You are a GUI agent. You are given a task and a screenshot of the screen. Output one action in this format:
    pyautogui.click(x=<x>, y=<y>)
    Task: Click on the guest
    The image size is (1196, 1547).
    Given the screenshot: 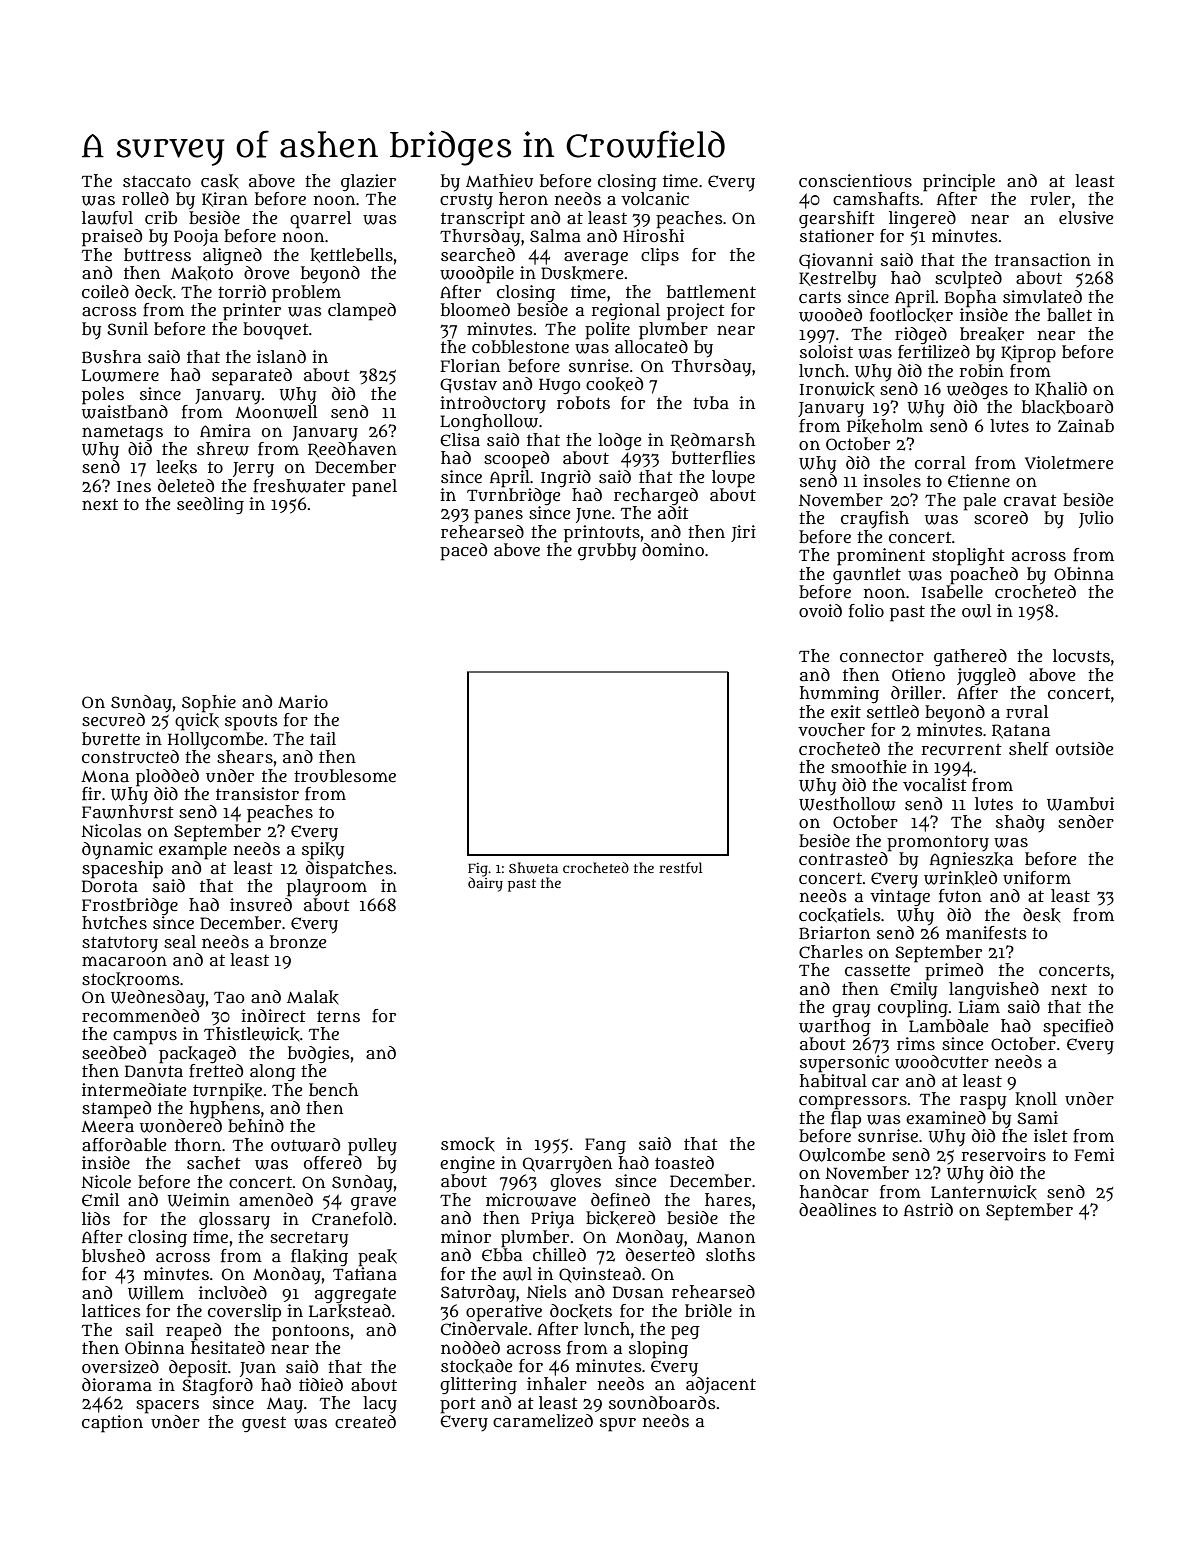 What is the action you would take?
    pyautogui.click(x=264, y=1424)
